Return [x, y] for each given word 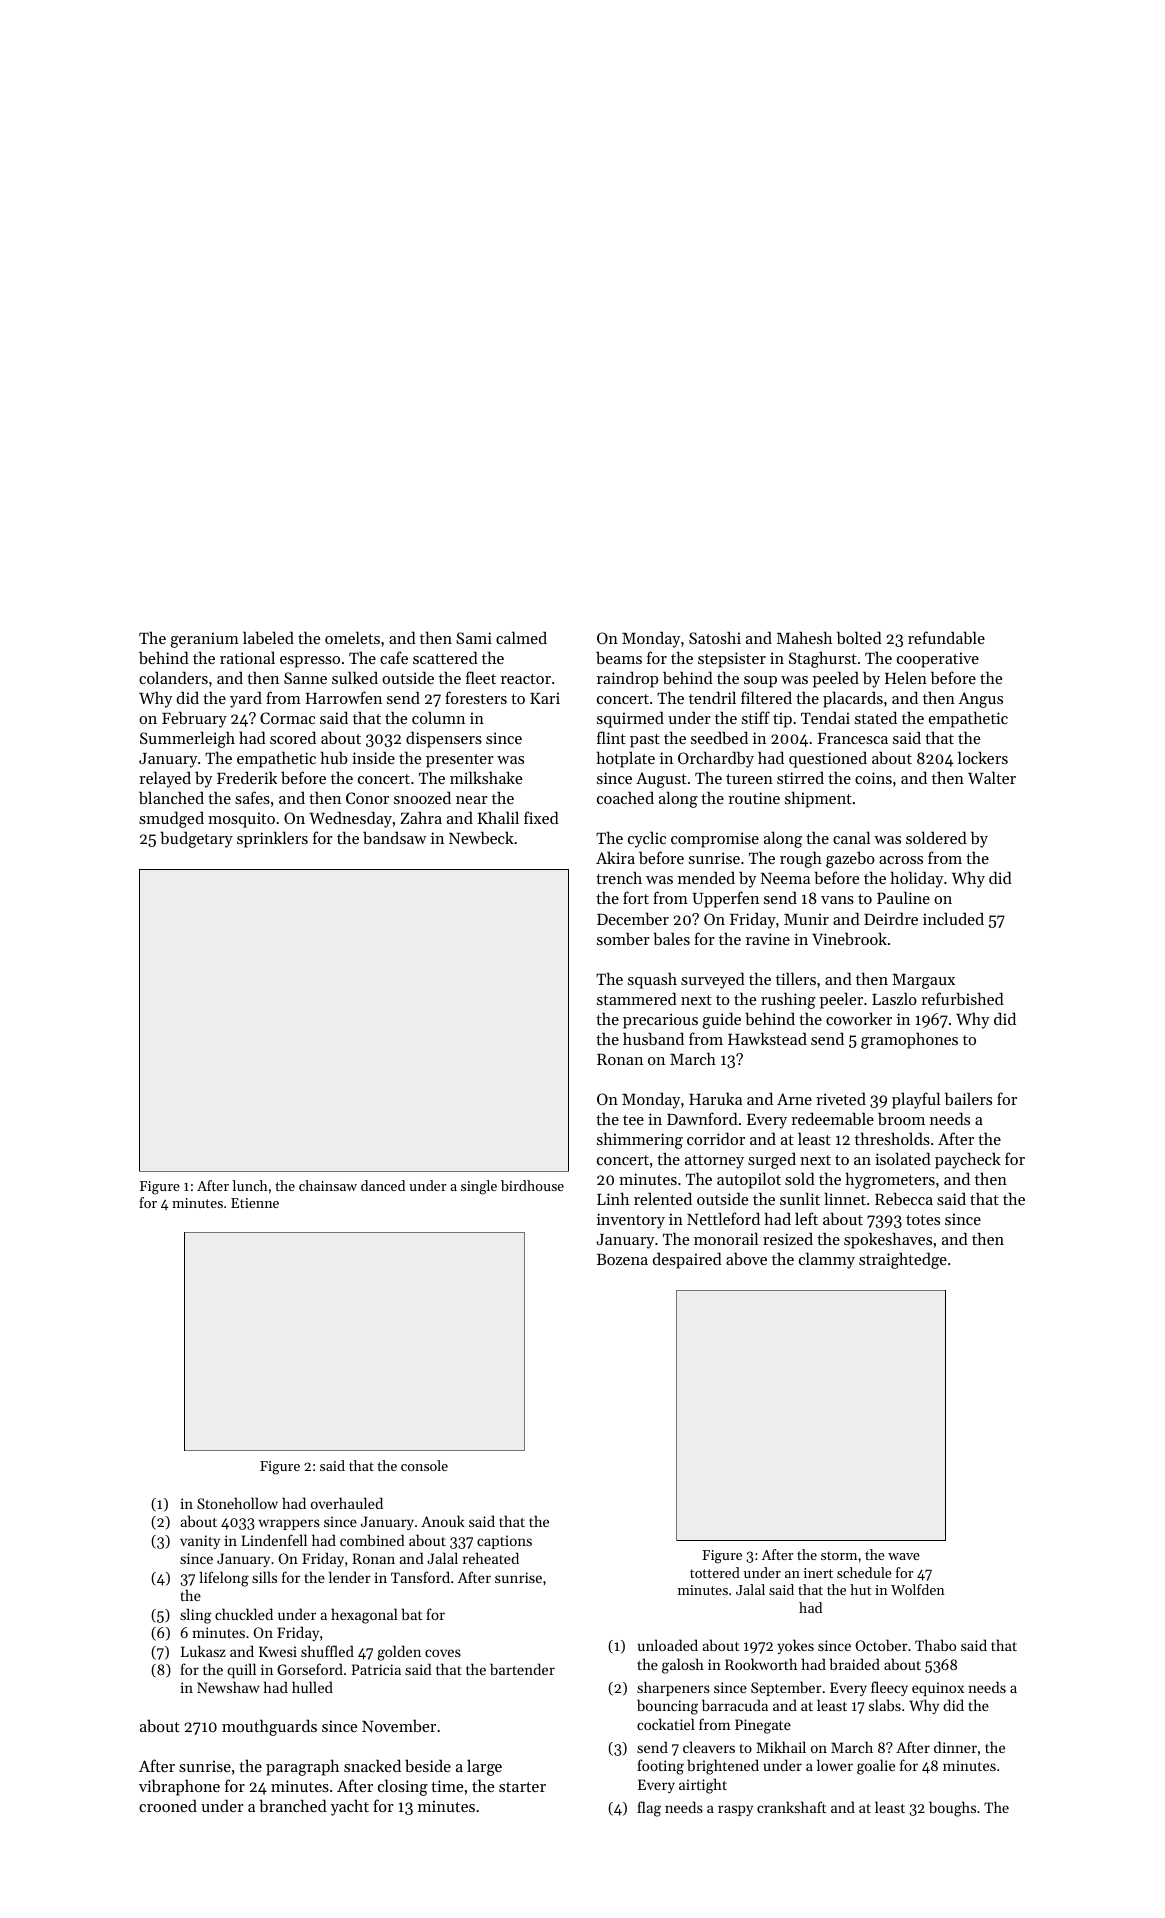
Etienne [255, 1203]
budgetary [196, 839]
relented [663, 1198]
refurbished [962, 998]
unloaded [668, 1645]
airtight [703, 1786]
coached [625, 797]
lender [350, 1577]
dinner [955, 1747]
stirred [800, 777]
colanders [173, 677]
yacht [350, 1807]
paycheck [968, 1160]
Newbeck [481, 837]
